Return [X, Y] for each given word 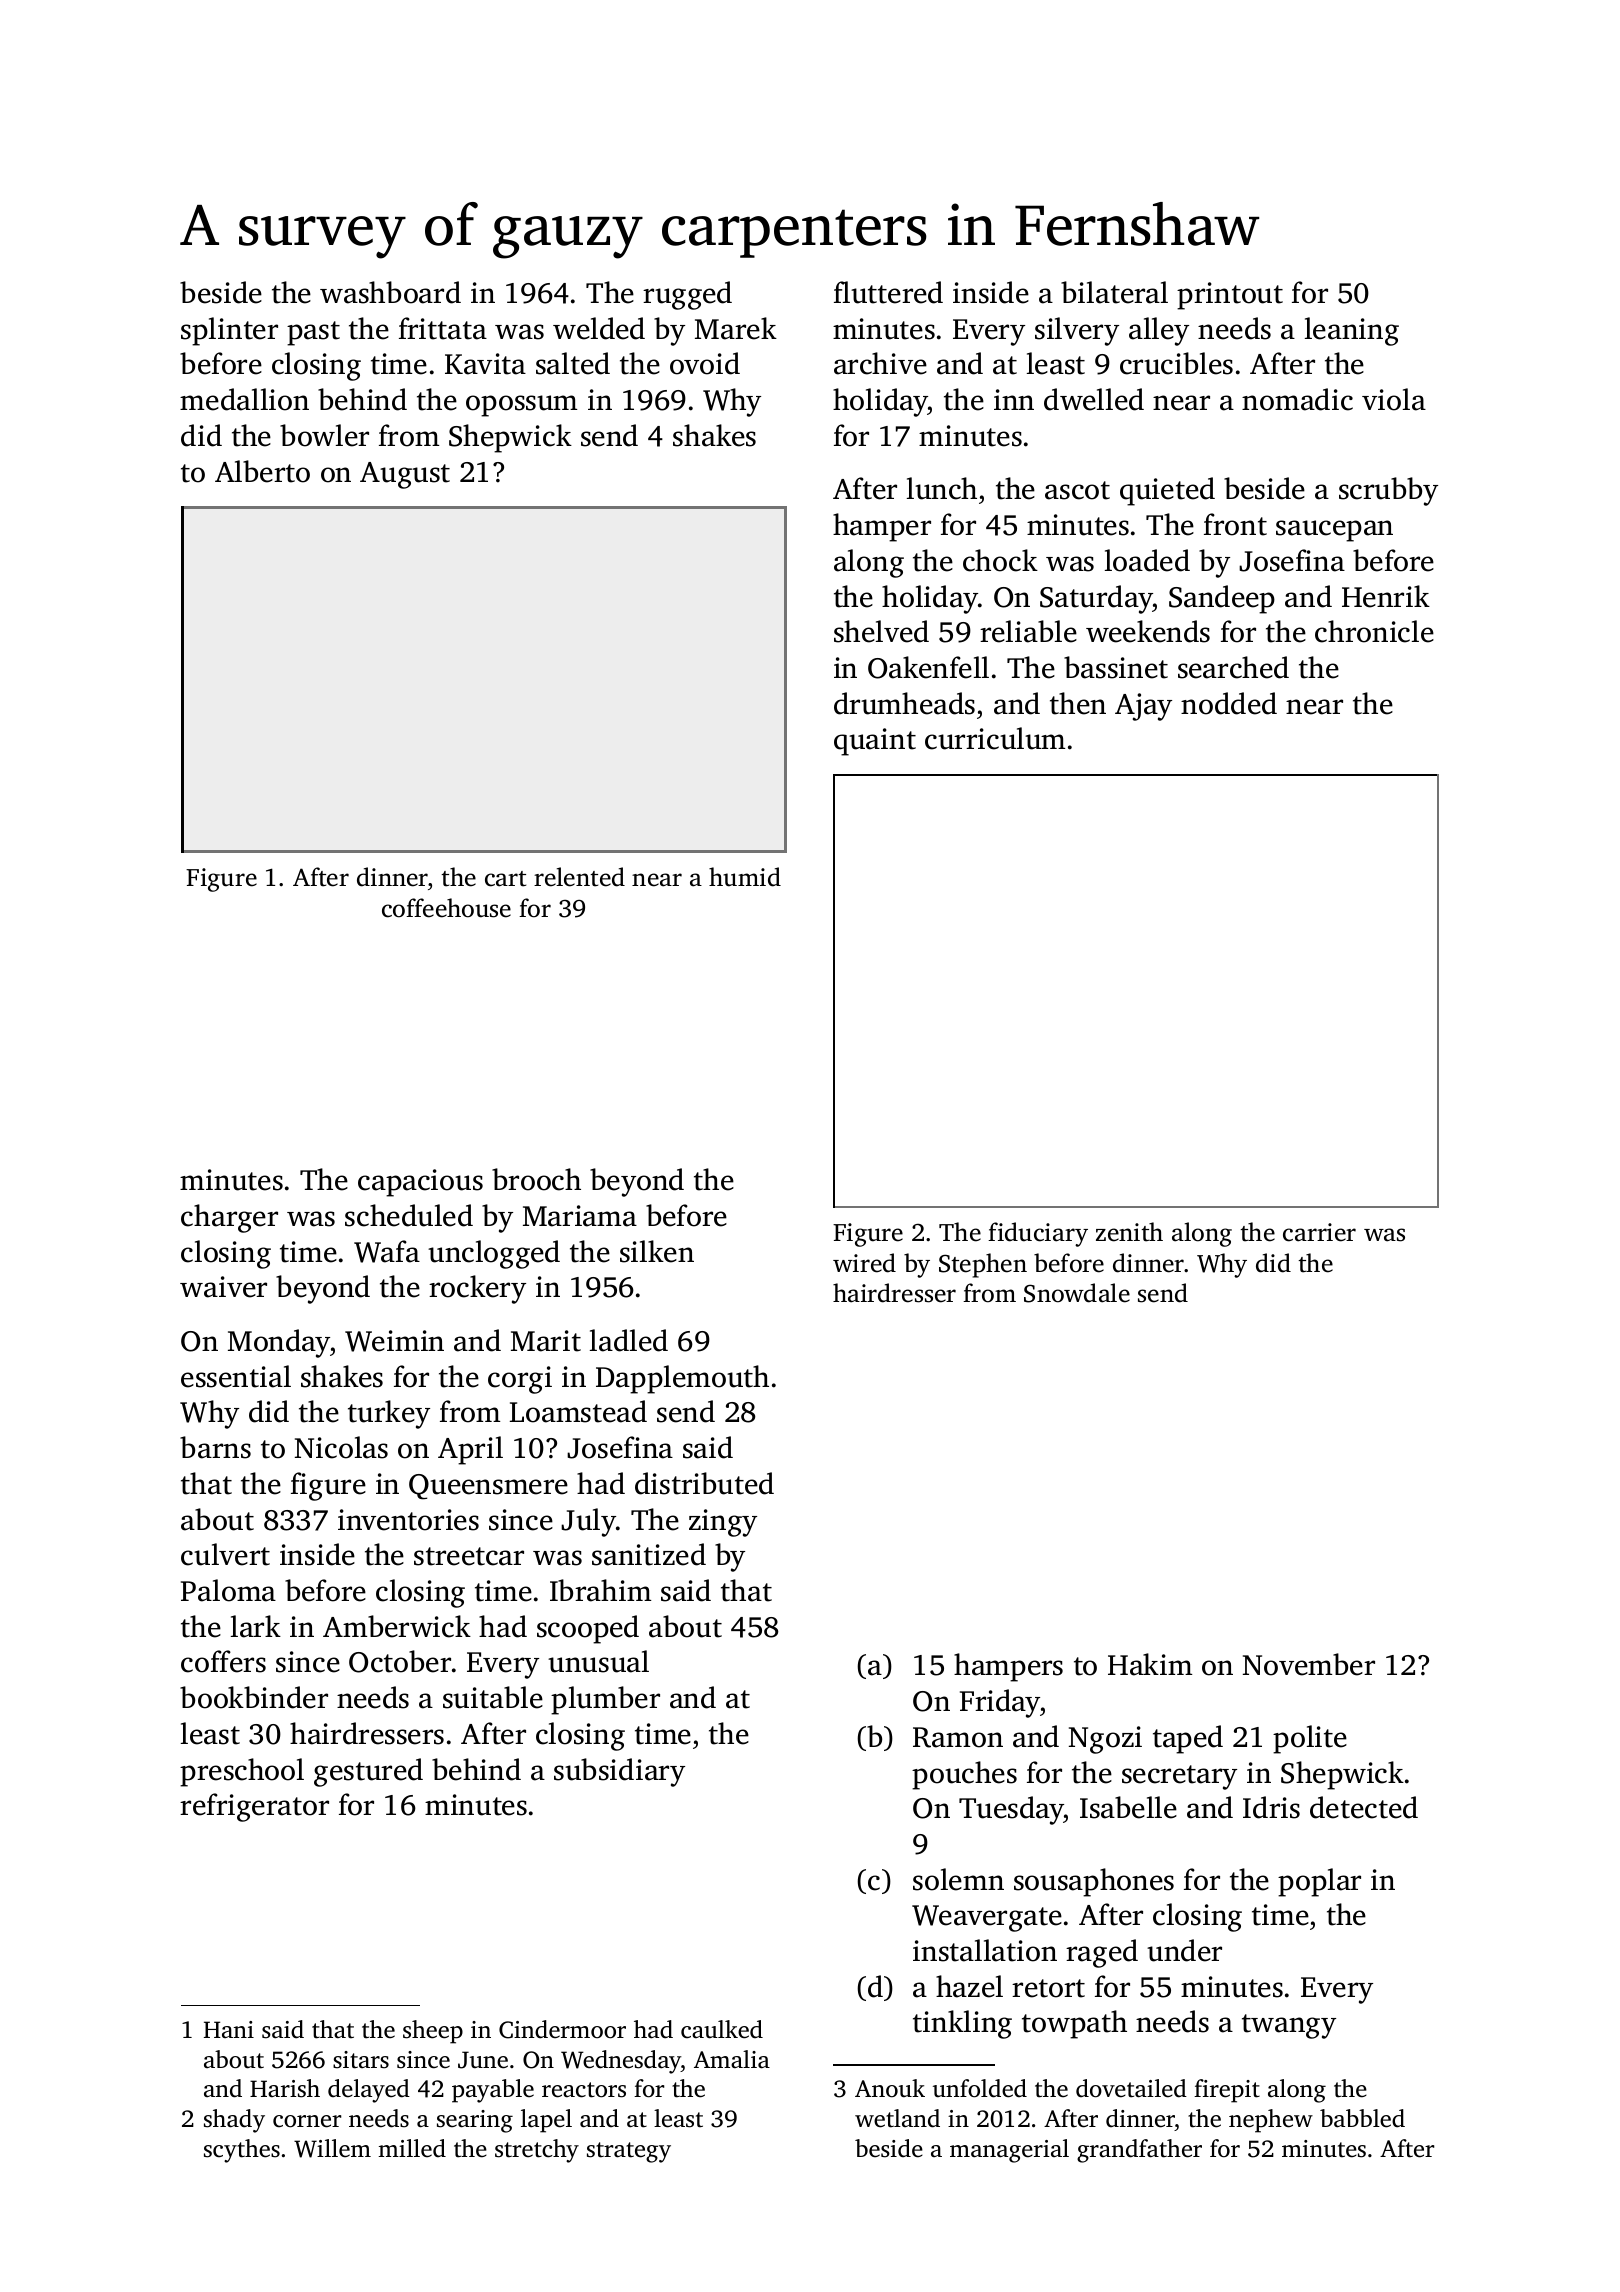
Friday [1000, 1703]
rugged [687, 295]
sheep [433, 2032]
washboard [390, 292]
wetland [897, 2118]
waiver [223, 1287]
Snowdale [1077, 1293]
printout [1230, 296]
